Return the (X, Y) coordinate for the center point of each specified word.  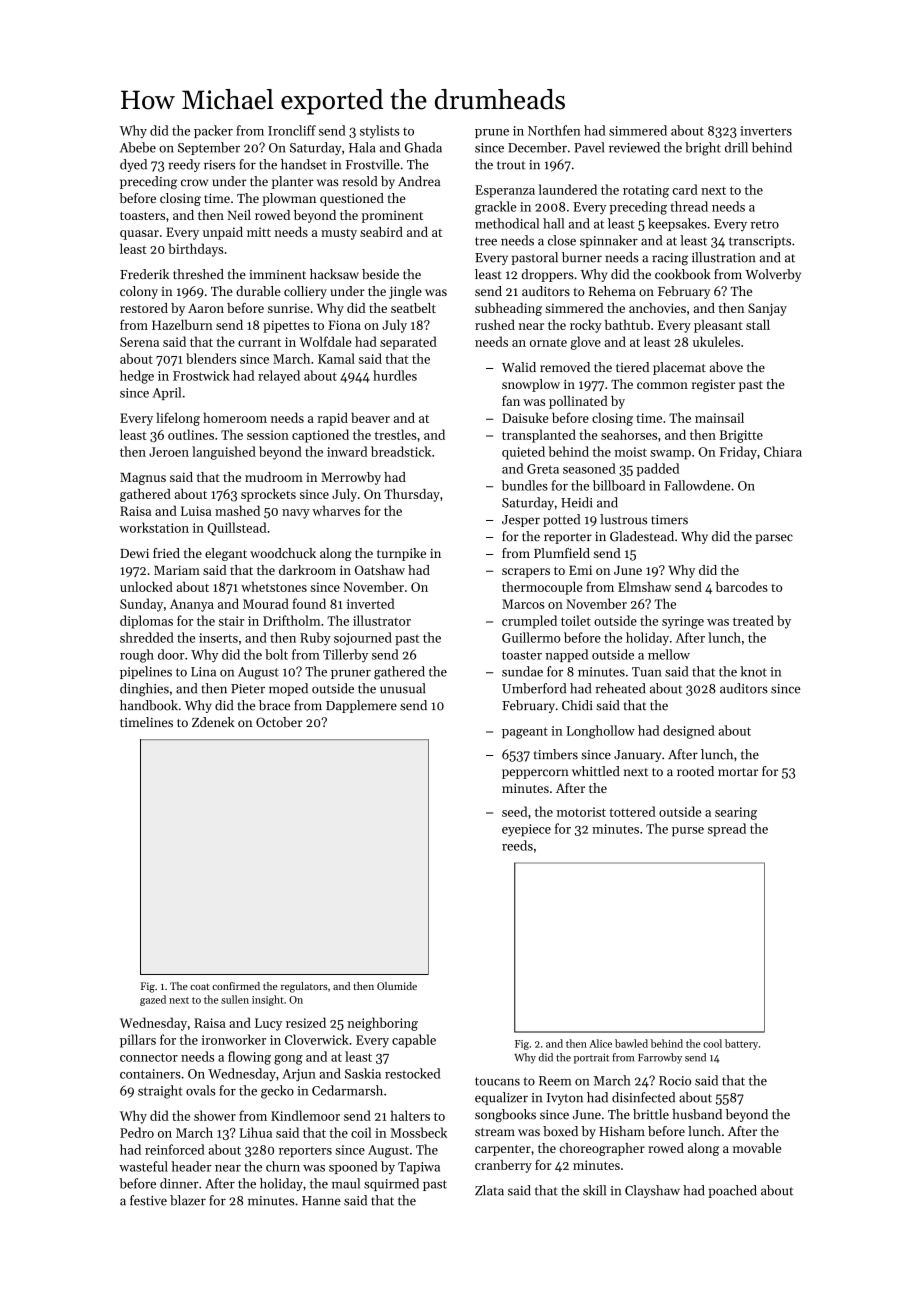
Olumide (397, 986)
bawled (631, 1043)
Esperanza (505, 191)
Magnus (143, 479)
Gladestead (642, 536)
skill (594, 1190)
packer (213, 131)
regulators (304, 987)
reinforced (175, 1149)
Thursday (412, 495)
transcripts (760, 242)
